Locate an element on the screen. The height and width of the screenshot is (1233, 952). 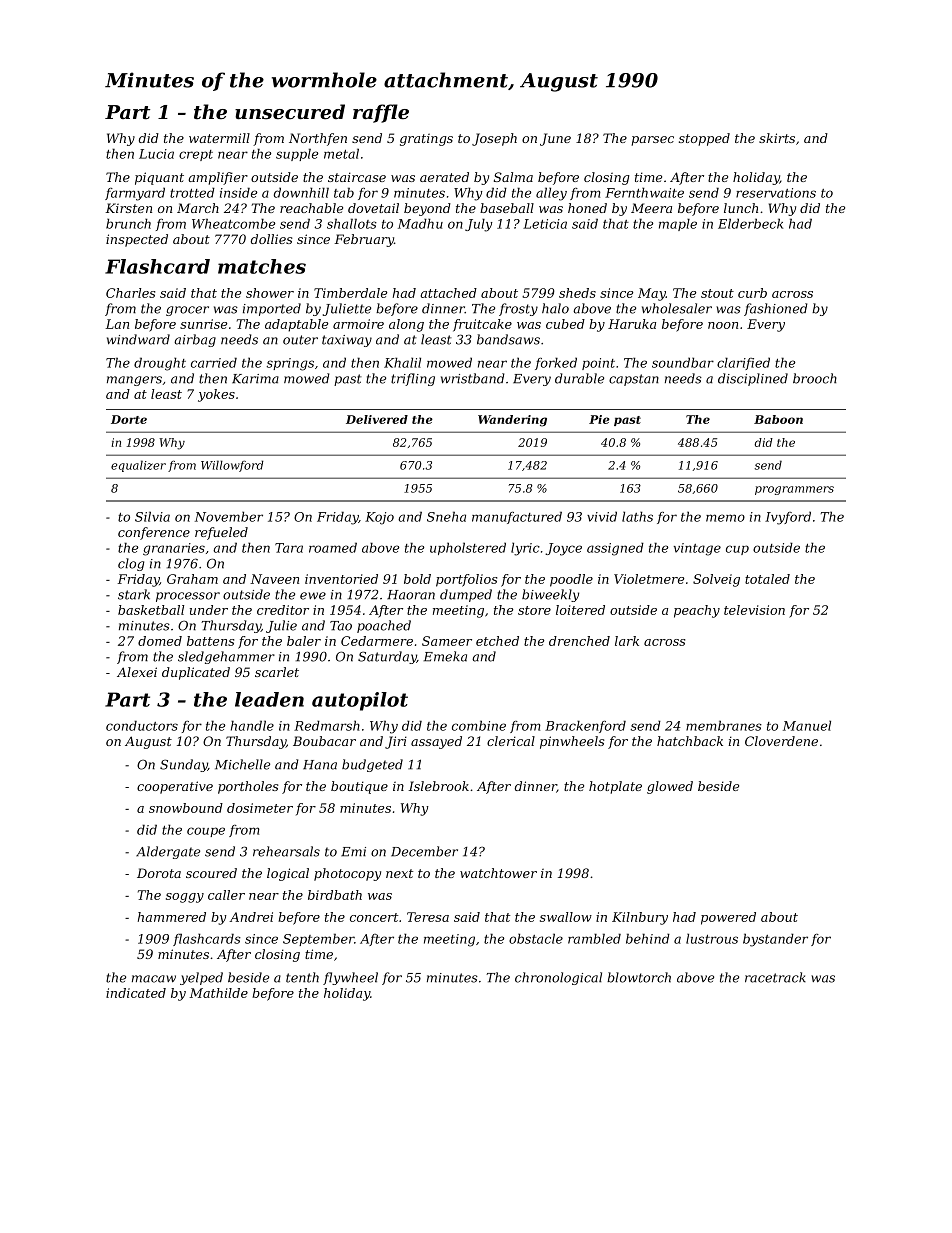
Khalil is located at coordinates (402, 362).
